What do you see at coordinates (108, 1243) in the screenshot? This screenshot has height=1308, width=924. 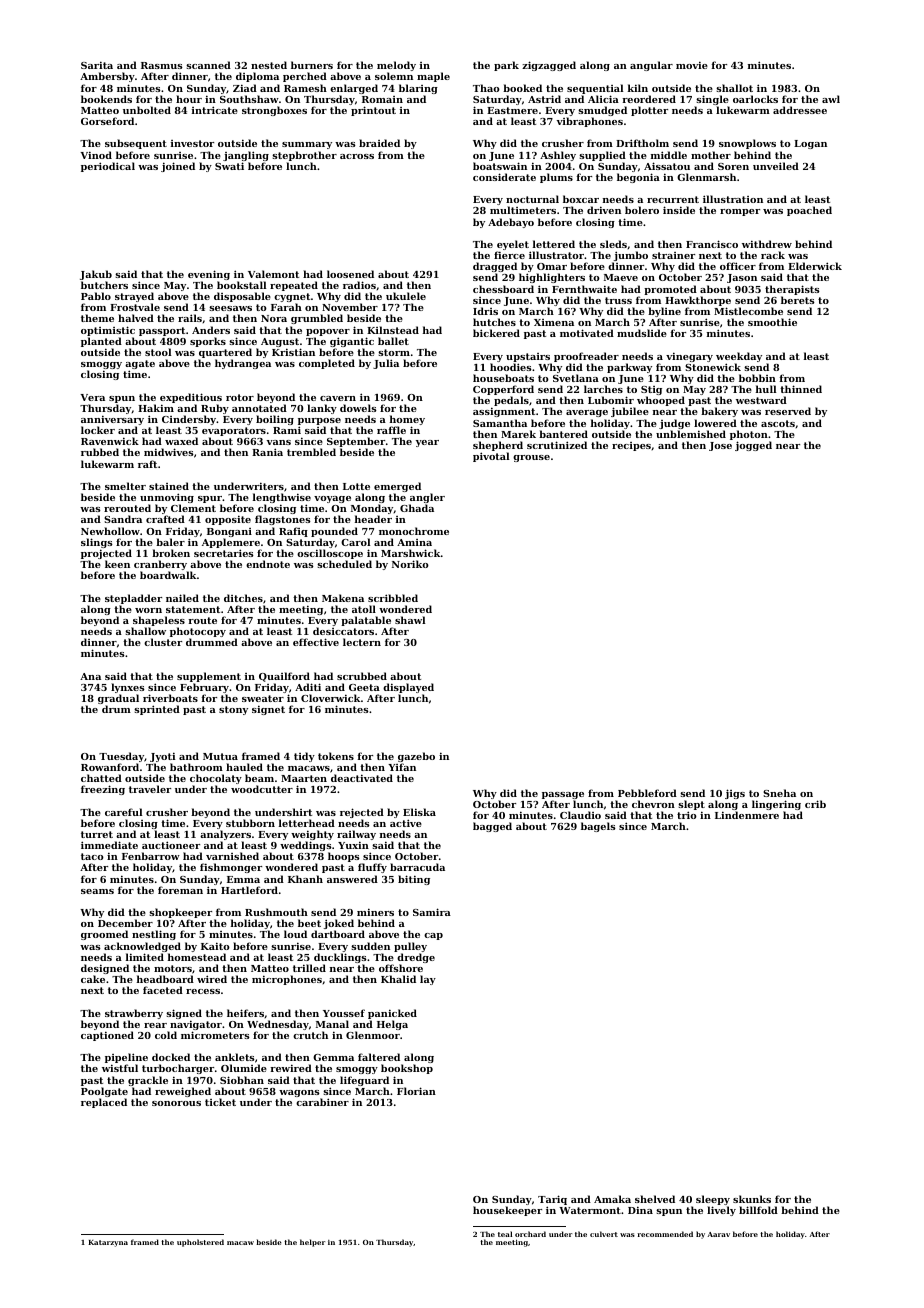 I see `Katarzyna` at bounding box center [108, 1243].
